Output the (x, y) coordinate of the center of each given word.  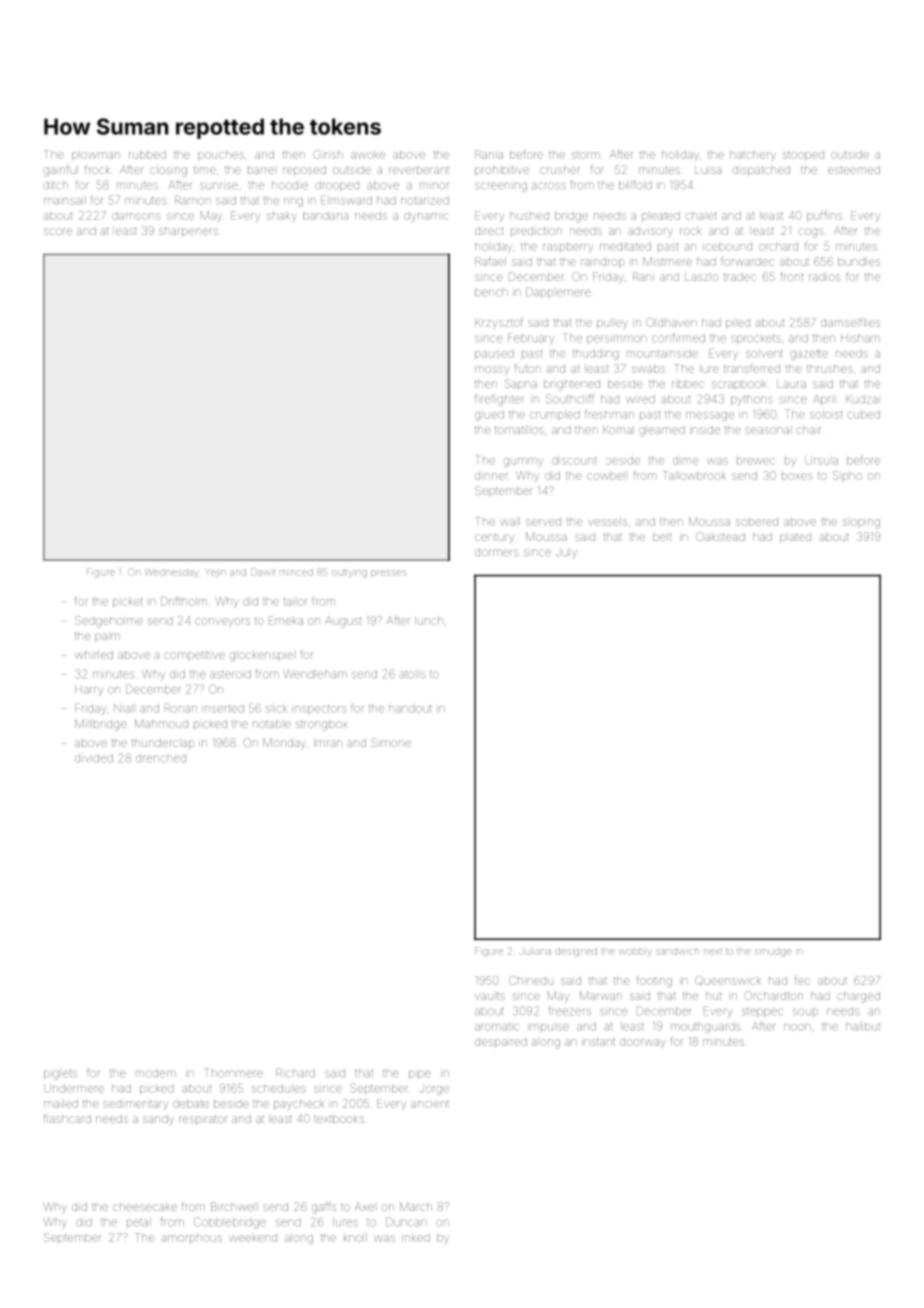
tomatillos (519, 430)
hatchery (753, 155)
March (416, 1206)
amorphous (192, 1238)
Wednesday (171, 574)
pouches (221, 156)
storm (586, 155)
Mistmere (667, 261)
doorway (642, 1043)
